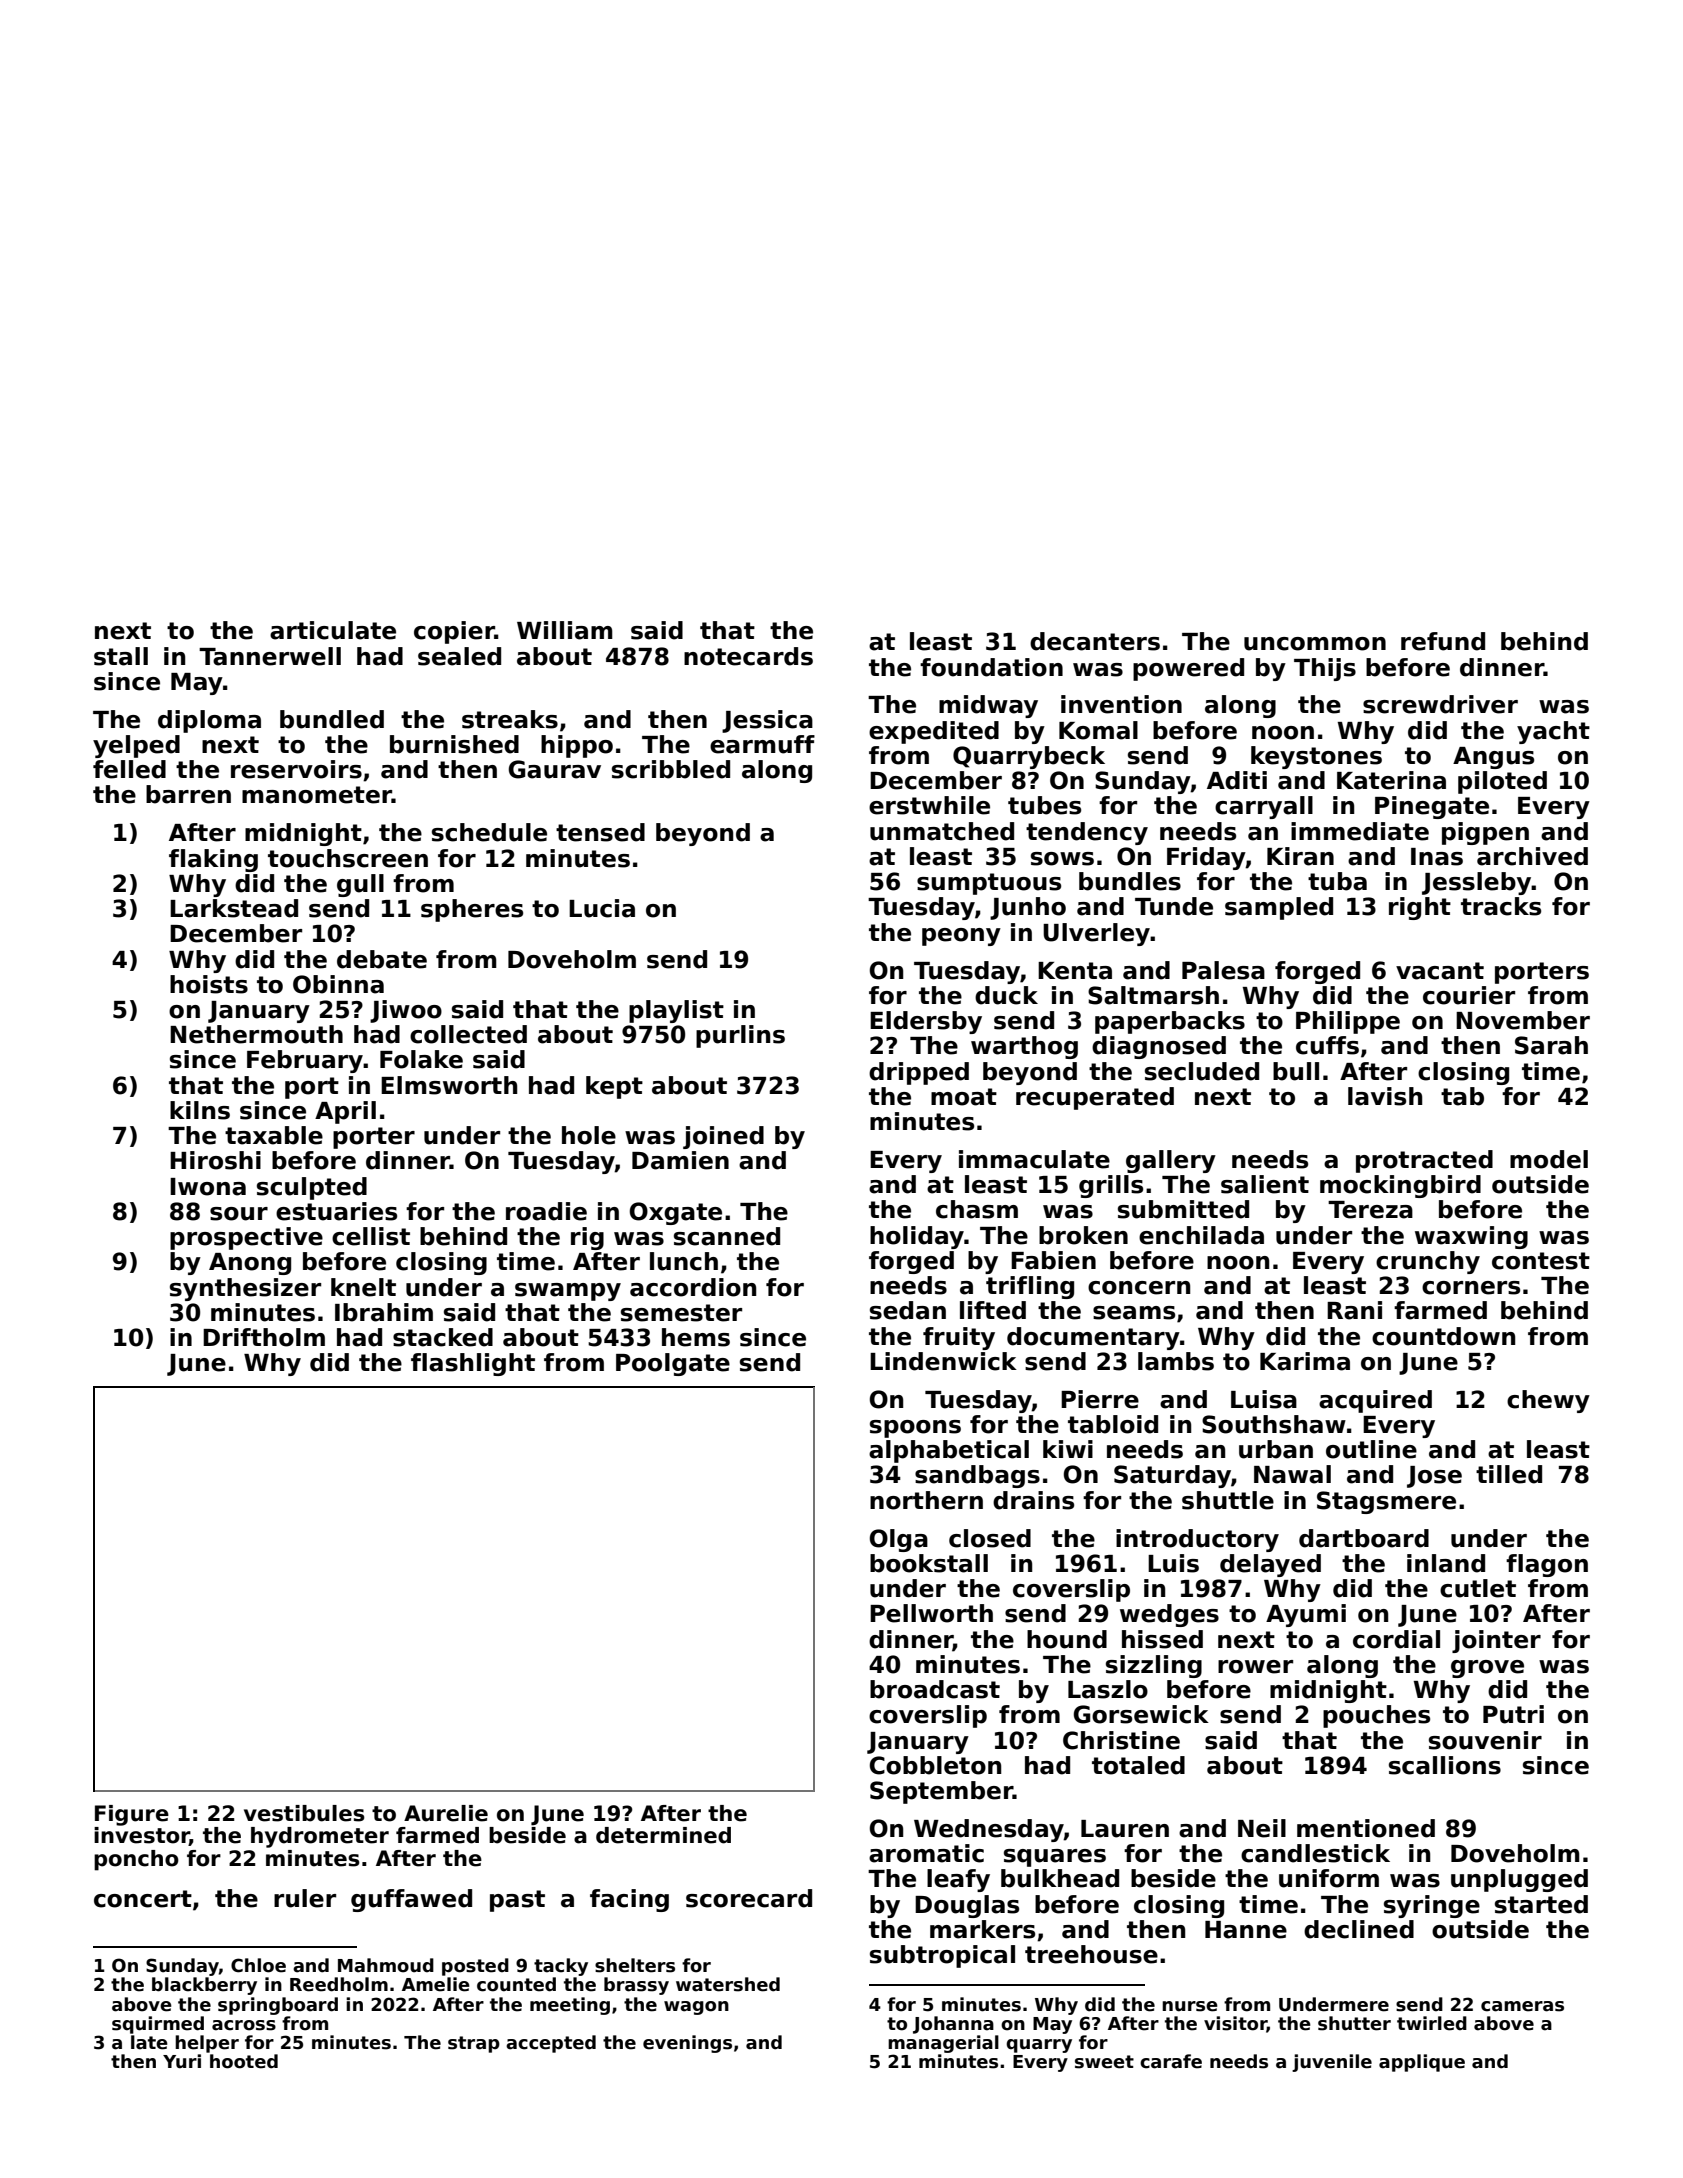 The image size is (1683, 2178). Describe the element at coordinates (132, 1815) in the screenshot. I see `Figure` at that location.
